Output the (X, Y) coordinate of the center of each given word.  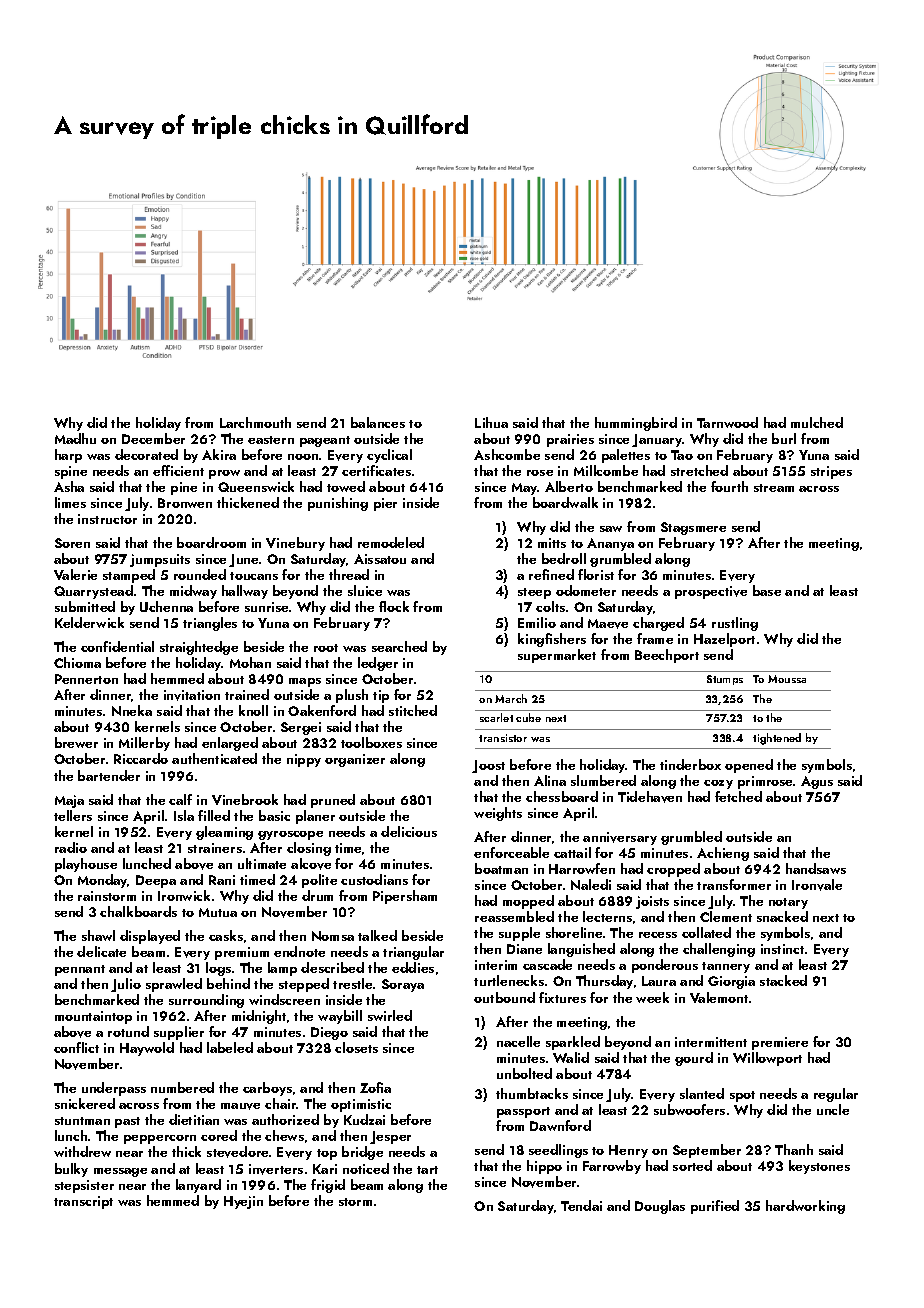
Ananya (610, 544)
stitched (413, 710)
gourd (694, 1059)
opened (749, 766)
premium (242, 953)
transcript (83, 1202)
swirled (390, 1015)
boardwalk (565, 502)
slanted (702, 1093)
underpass (114, 1089)
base (767, 590)
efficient (178, 470)
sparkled (573, 1043)
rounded (200, 574)
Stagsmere (693, 528)
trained (247, 694)
